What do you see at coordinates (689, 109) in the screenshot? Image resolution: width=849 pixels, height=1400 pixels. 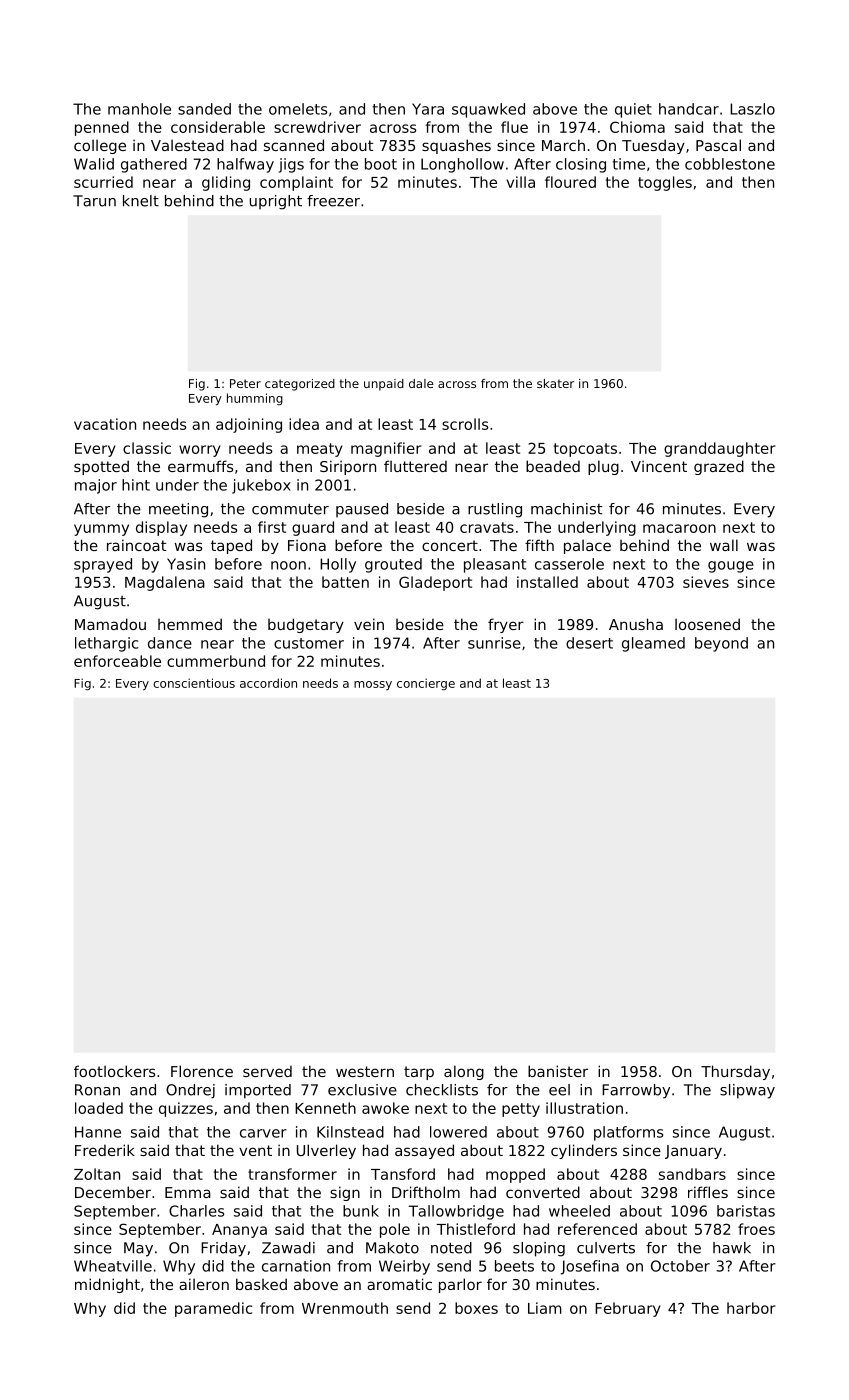 I see `handcar` at bounding box center [689, 109].
